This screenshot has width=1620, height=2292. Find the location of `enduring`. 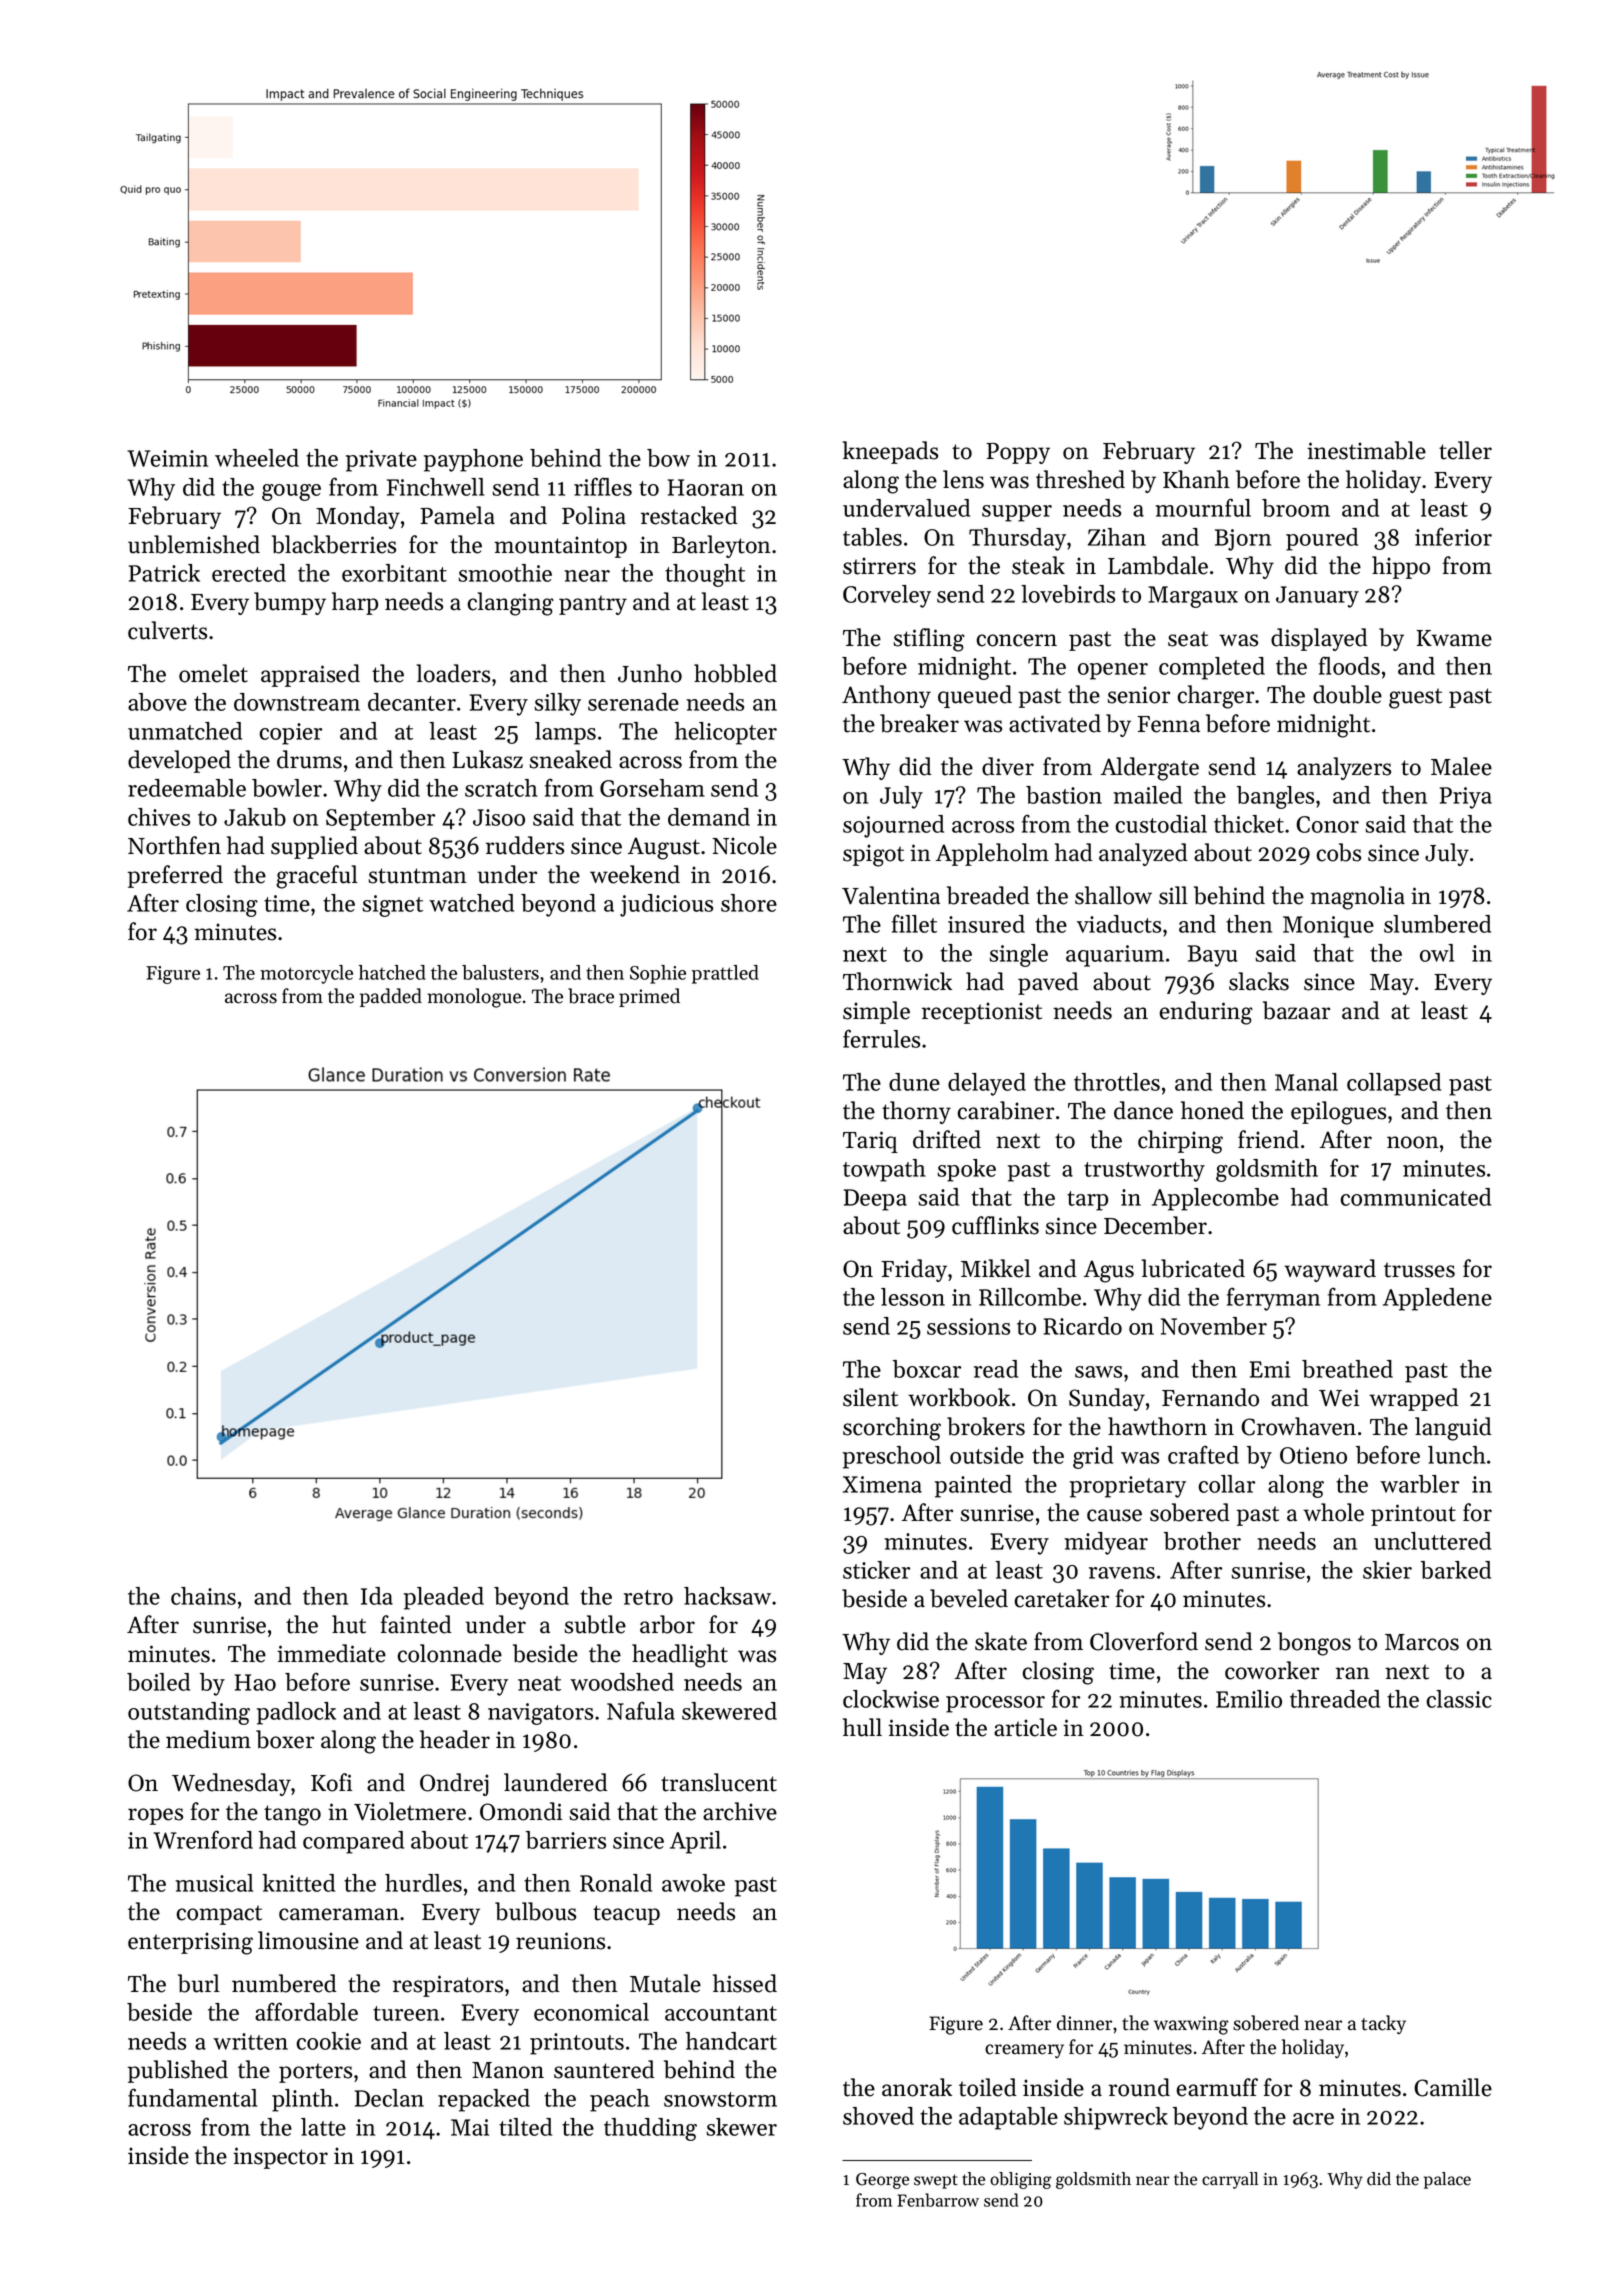

enduring is located at coordinates (1206, 1013).
